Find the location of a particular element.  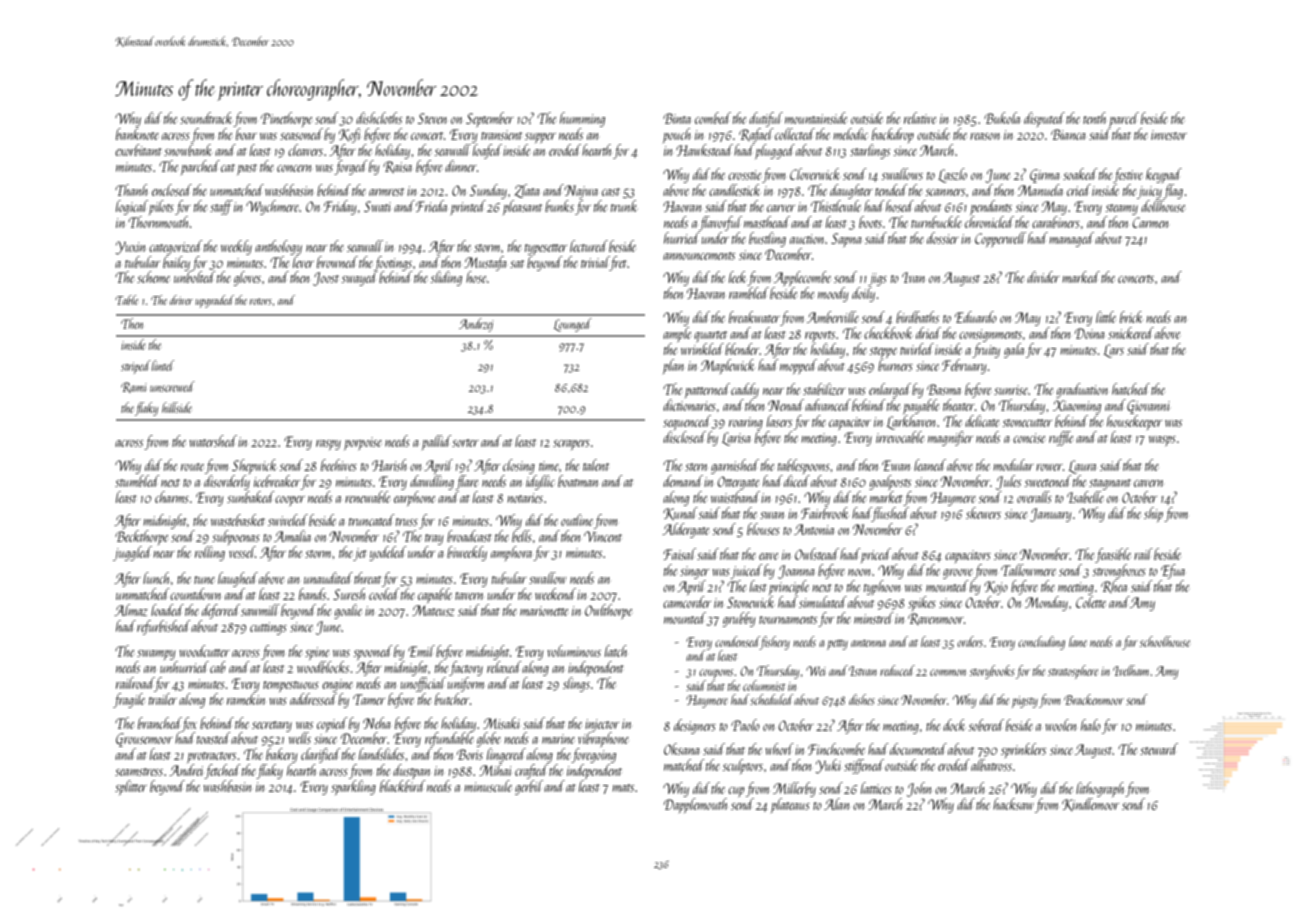

swampy is located at coordinates (156, 655).
